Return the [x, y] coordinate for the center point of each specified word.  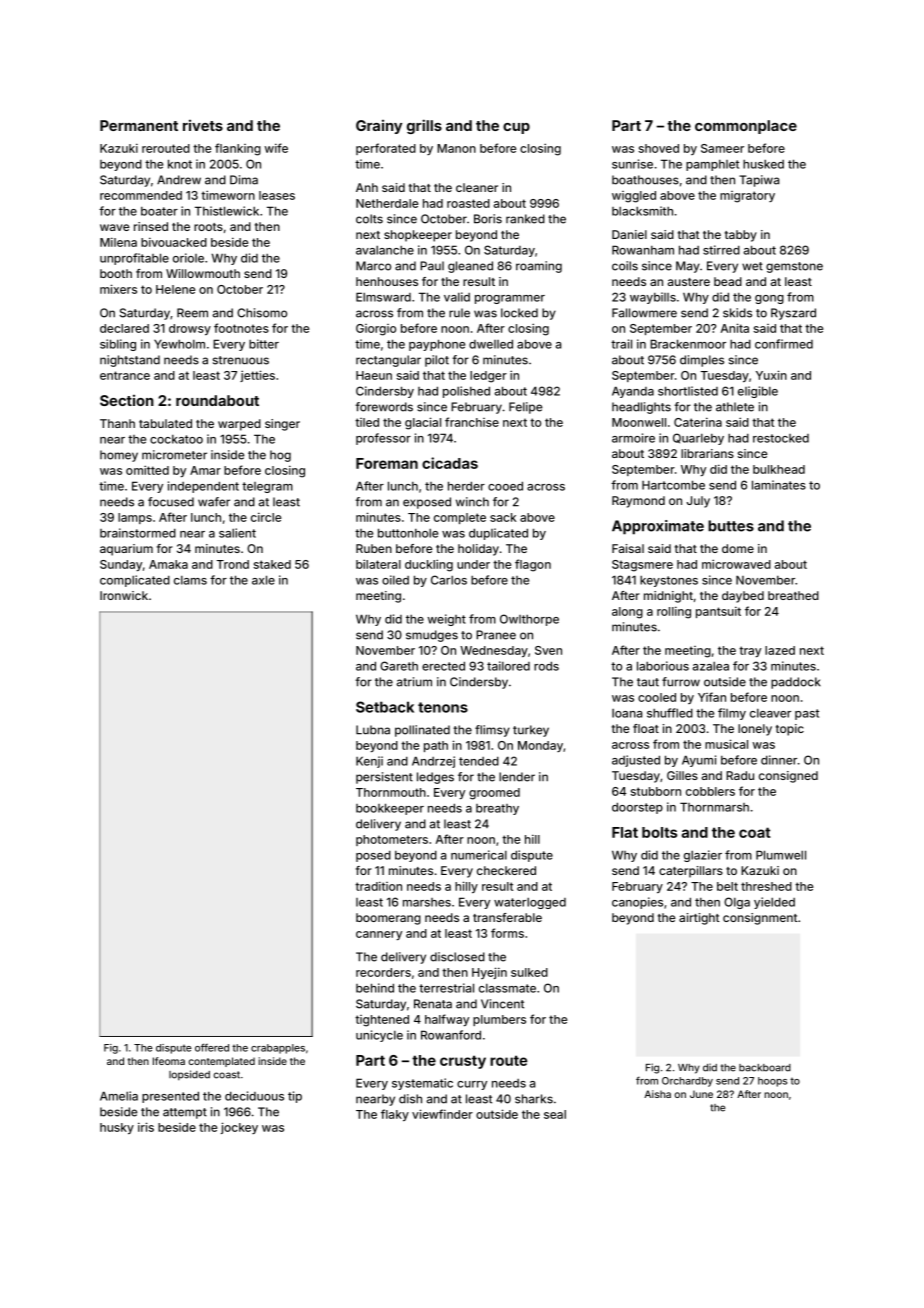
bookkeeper [390, 809]
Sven [548, 650]
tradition [378, 886]
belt [727, 886]
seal [555, 1114]
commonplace [746, 127]
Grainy [379, 127]
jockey [239, 1128]
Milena [118, 242]
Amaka [168, 564]
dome [738, 548]
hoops [772, 1082]
